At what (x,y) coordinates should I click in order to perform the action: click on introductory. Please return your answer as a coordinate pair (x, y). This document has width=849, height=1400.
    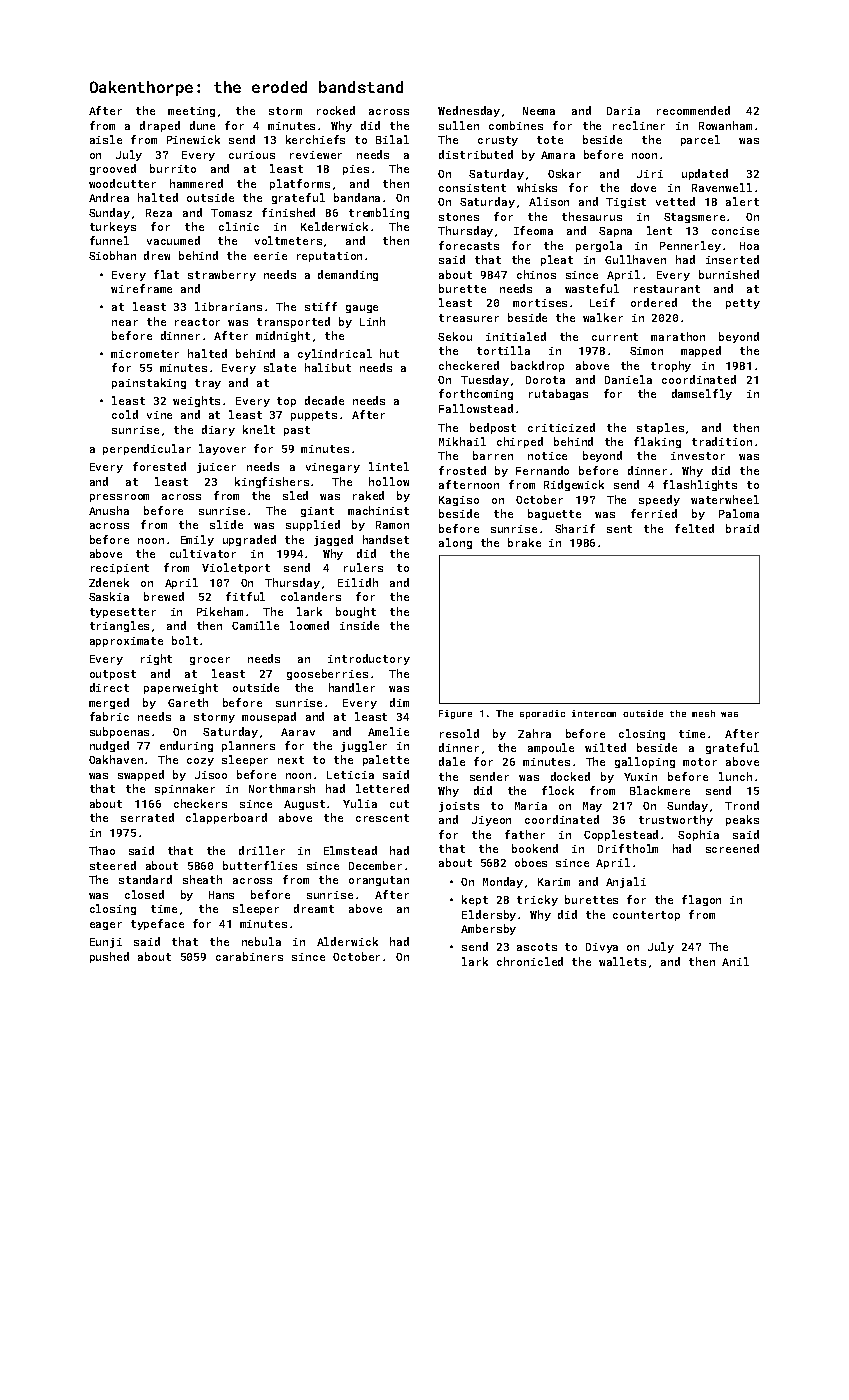
    Looking at the image, I should click on (369, 659).
